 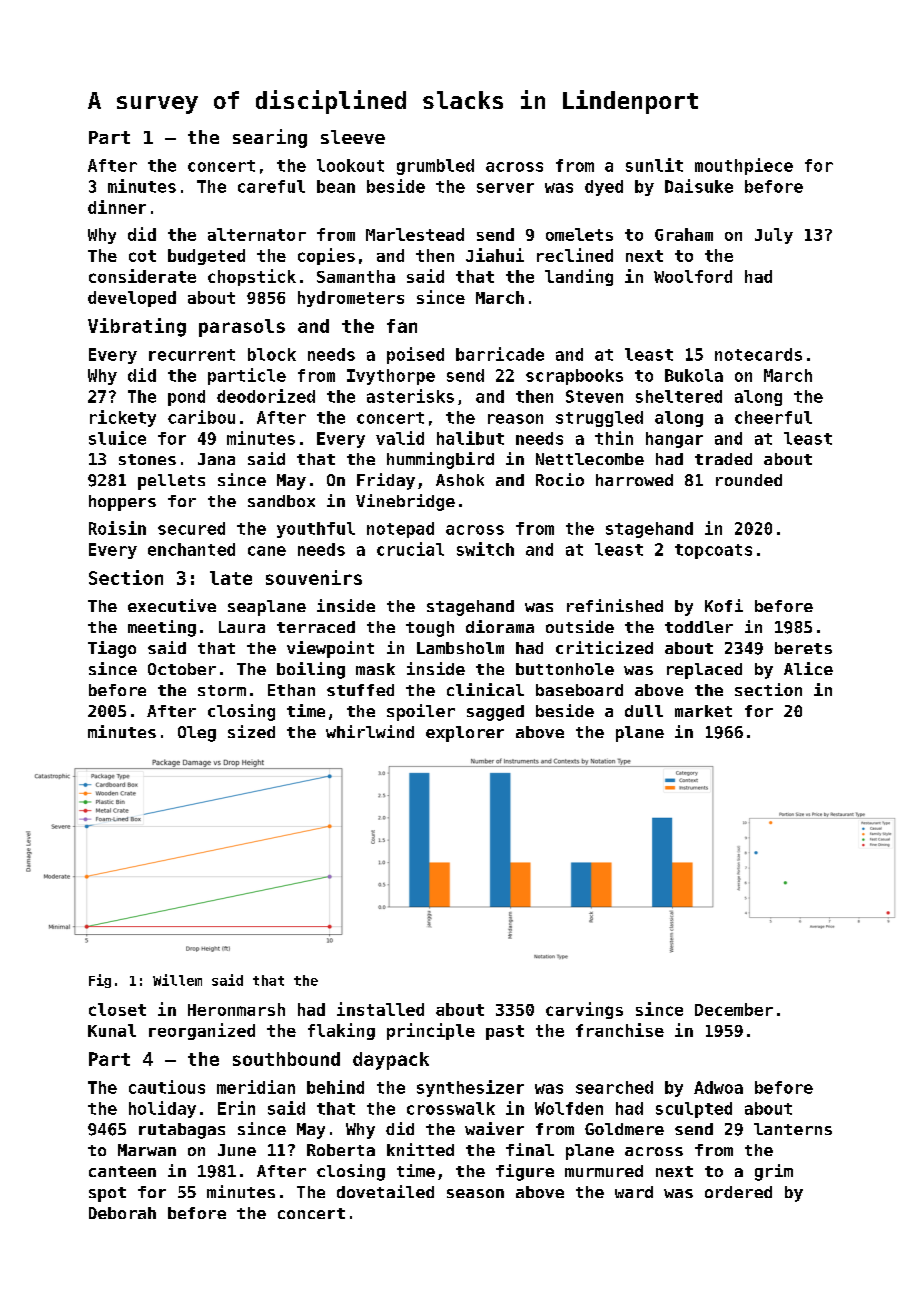 I want to click on cheerful, so click(x=773, y=417).
